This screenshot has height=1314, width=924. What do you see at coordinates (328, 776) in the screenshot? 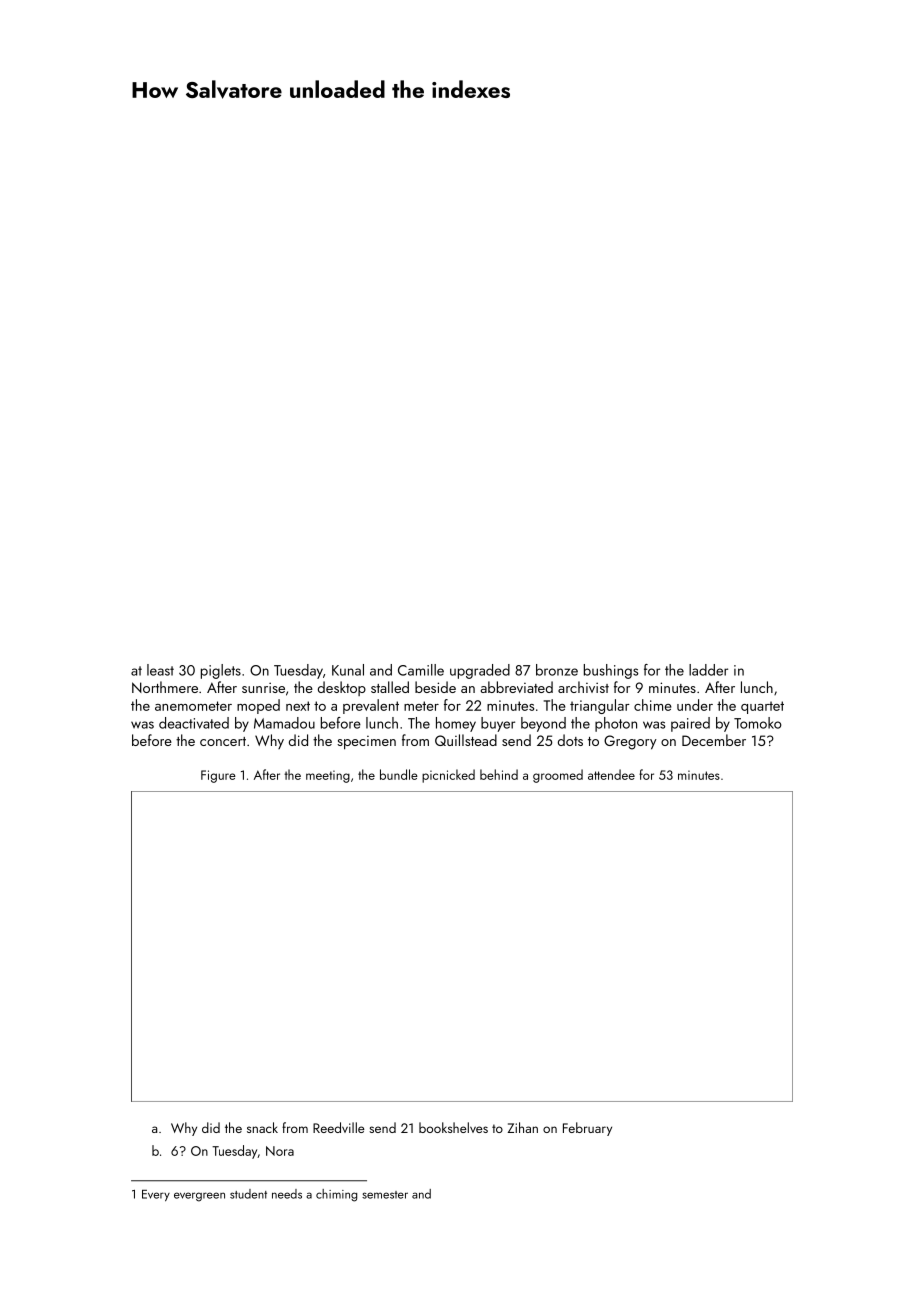
I see `meeting` at bounding box center [328, 776].
